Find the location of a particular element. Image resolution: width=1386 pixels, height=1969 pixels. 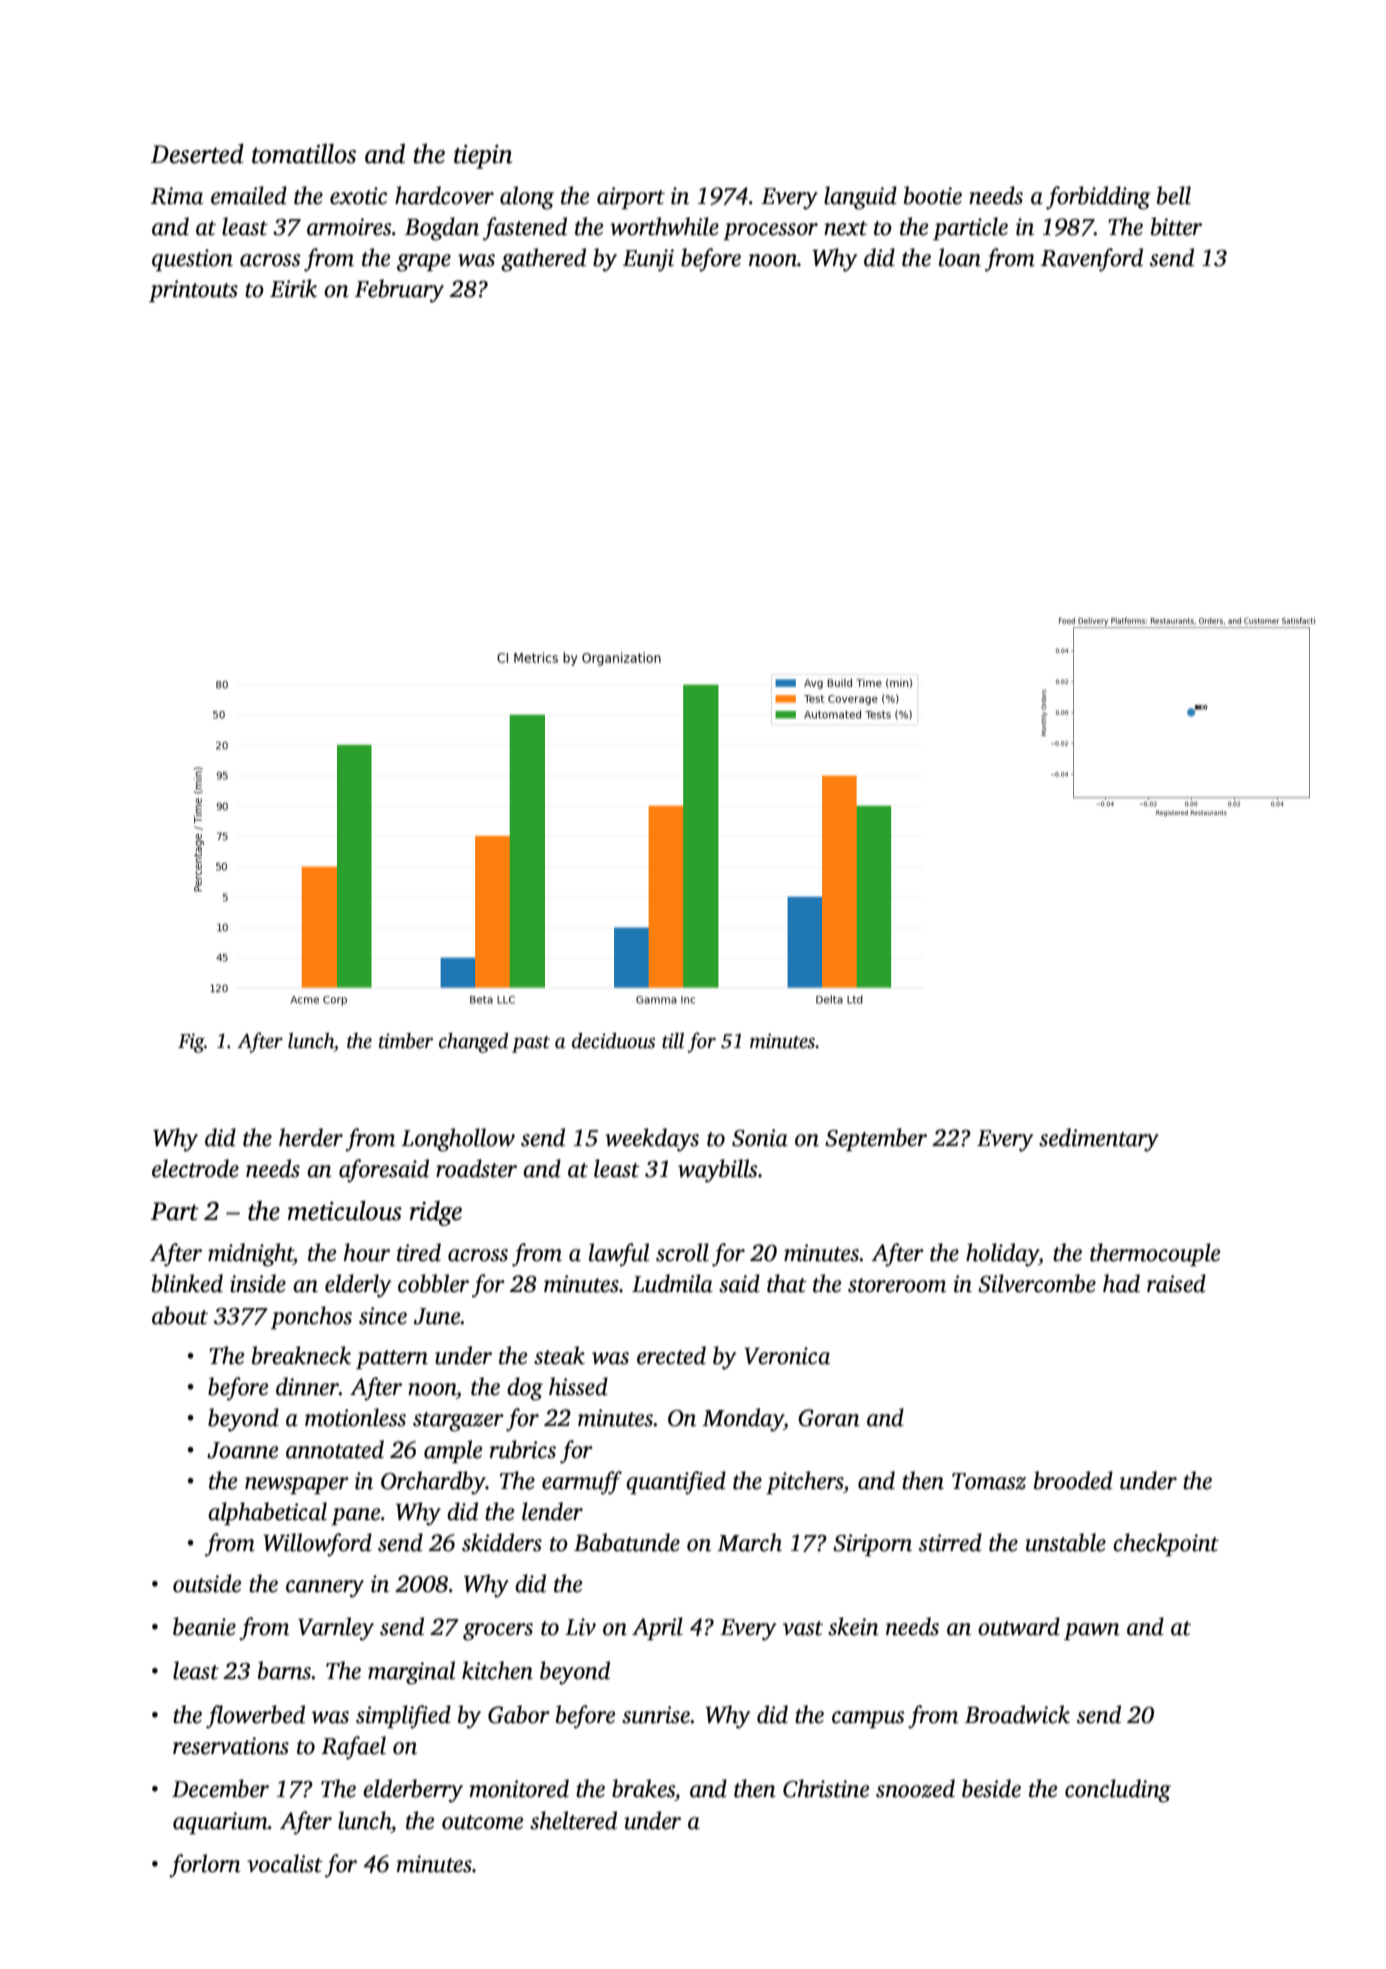

beside is located at coordinates (991, 1788).
